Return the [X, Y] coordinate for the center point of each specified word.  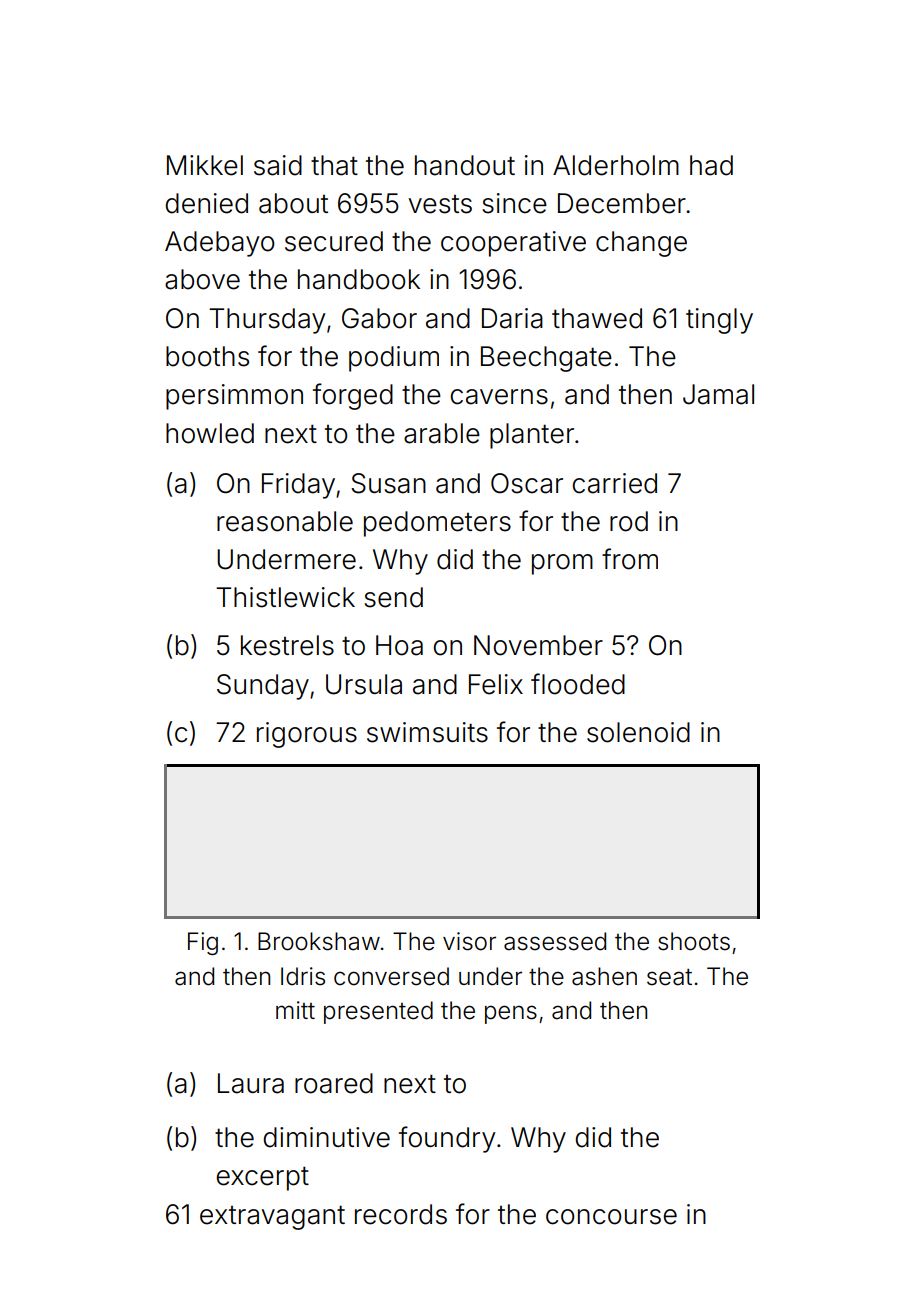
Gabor [379, 318]
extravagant [272, 1217]
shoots [694, 941]
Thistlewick [285, 597]
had [711, 165]
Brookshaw [319, 941]
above [202, 279]
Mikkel [205, 165]
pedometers [437, 524]
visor [469, 941]
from [630, 559]
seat [669, 977]
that [334, 165]
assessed [555, 941]
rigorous [307, 735]
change [641, 244]
